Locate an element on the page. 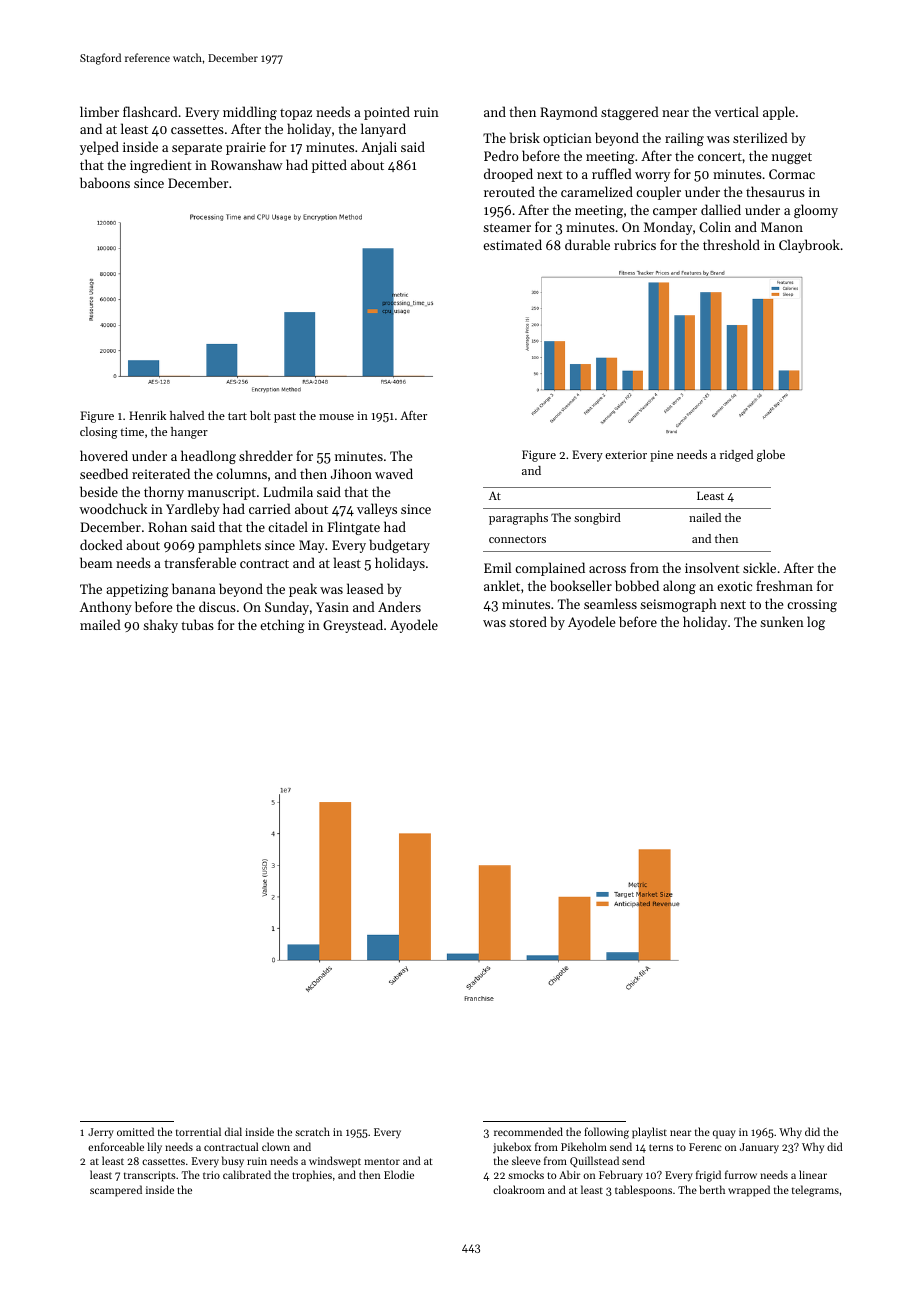 This image has height=1308, width=924. crossing is located at coordinates (812, 605).
